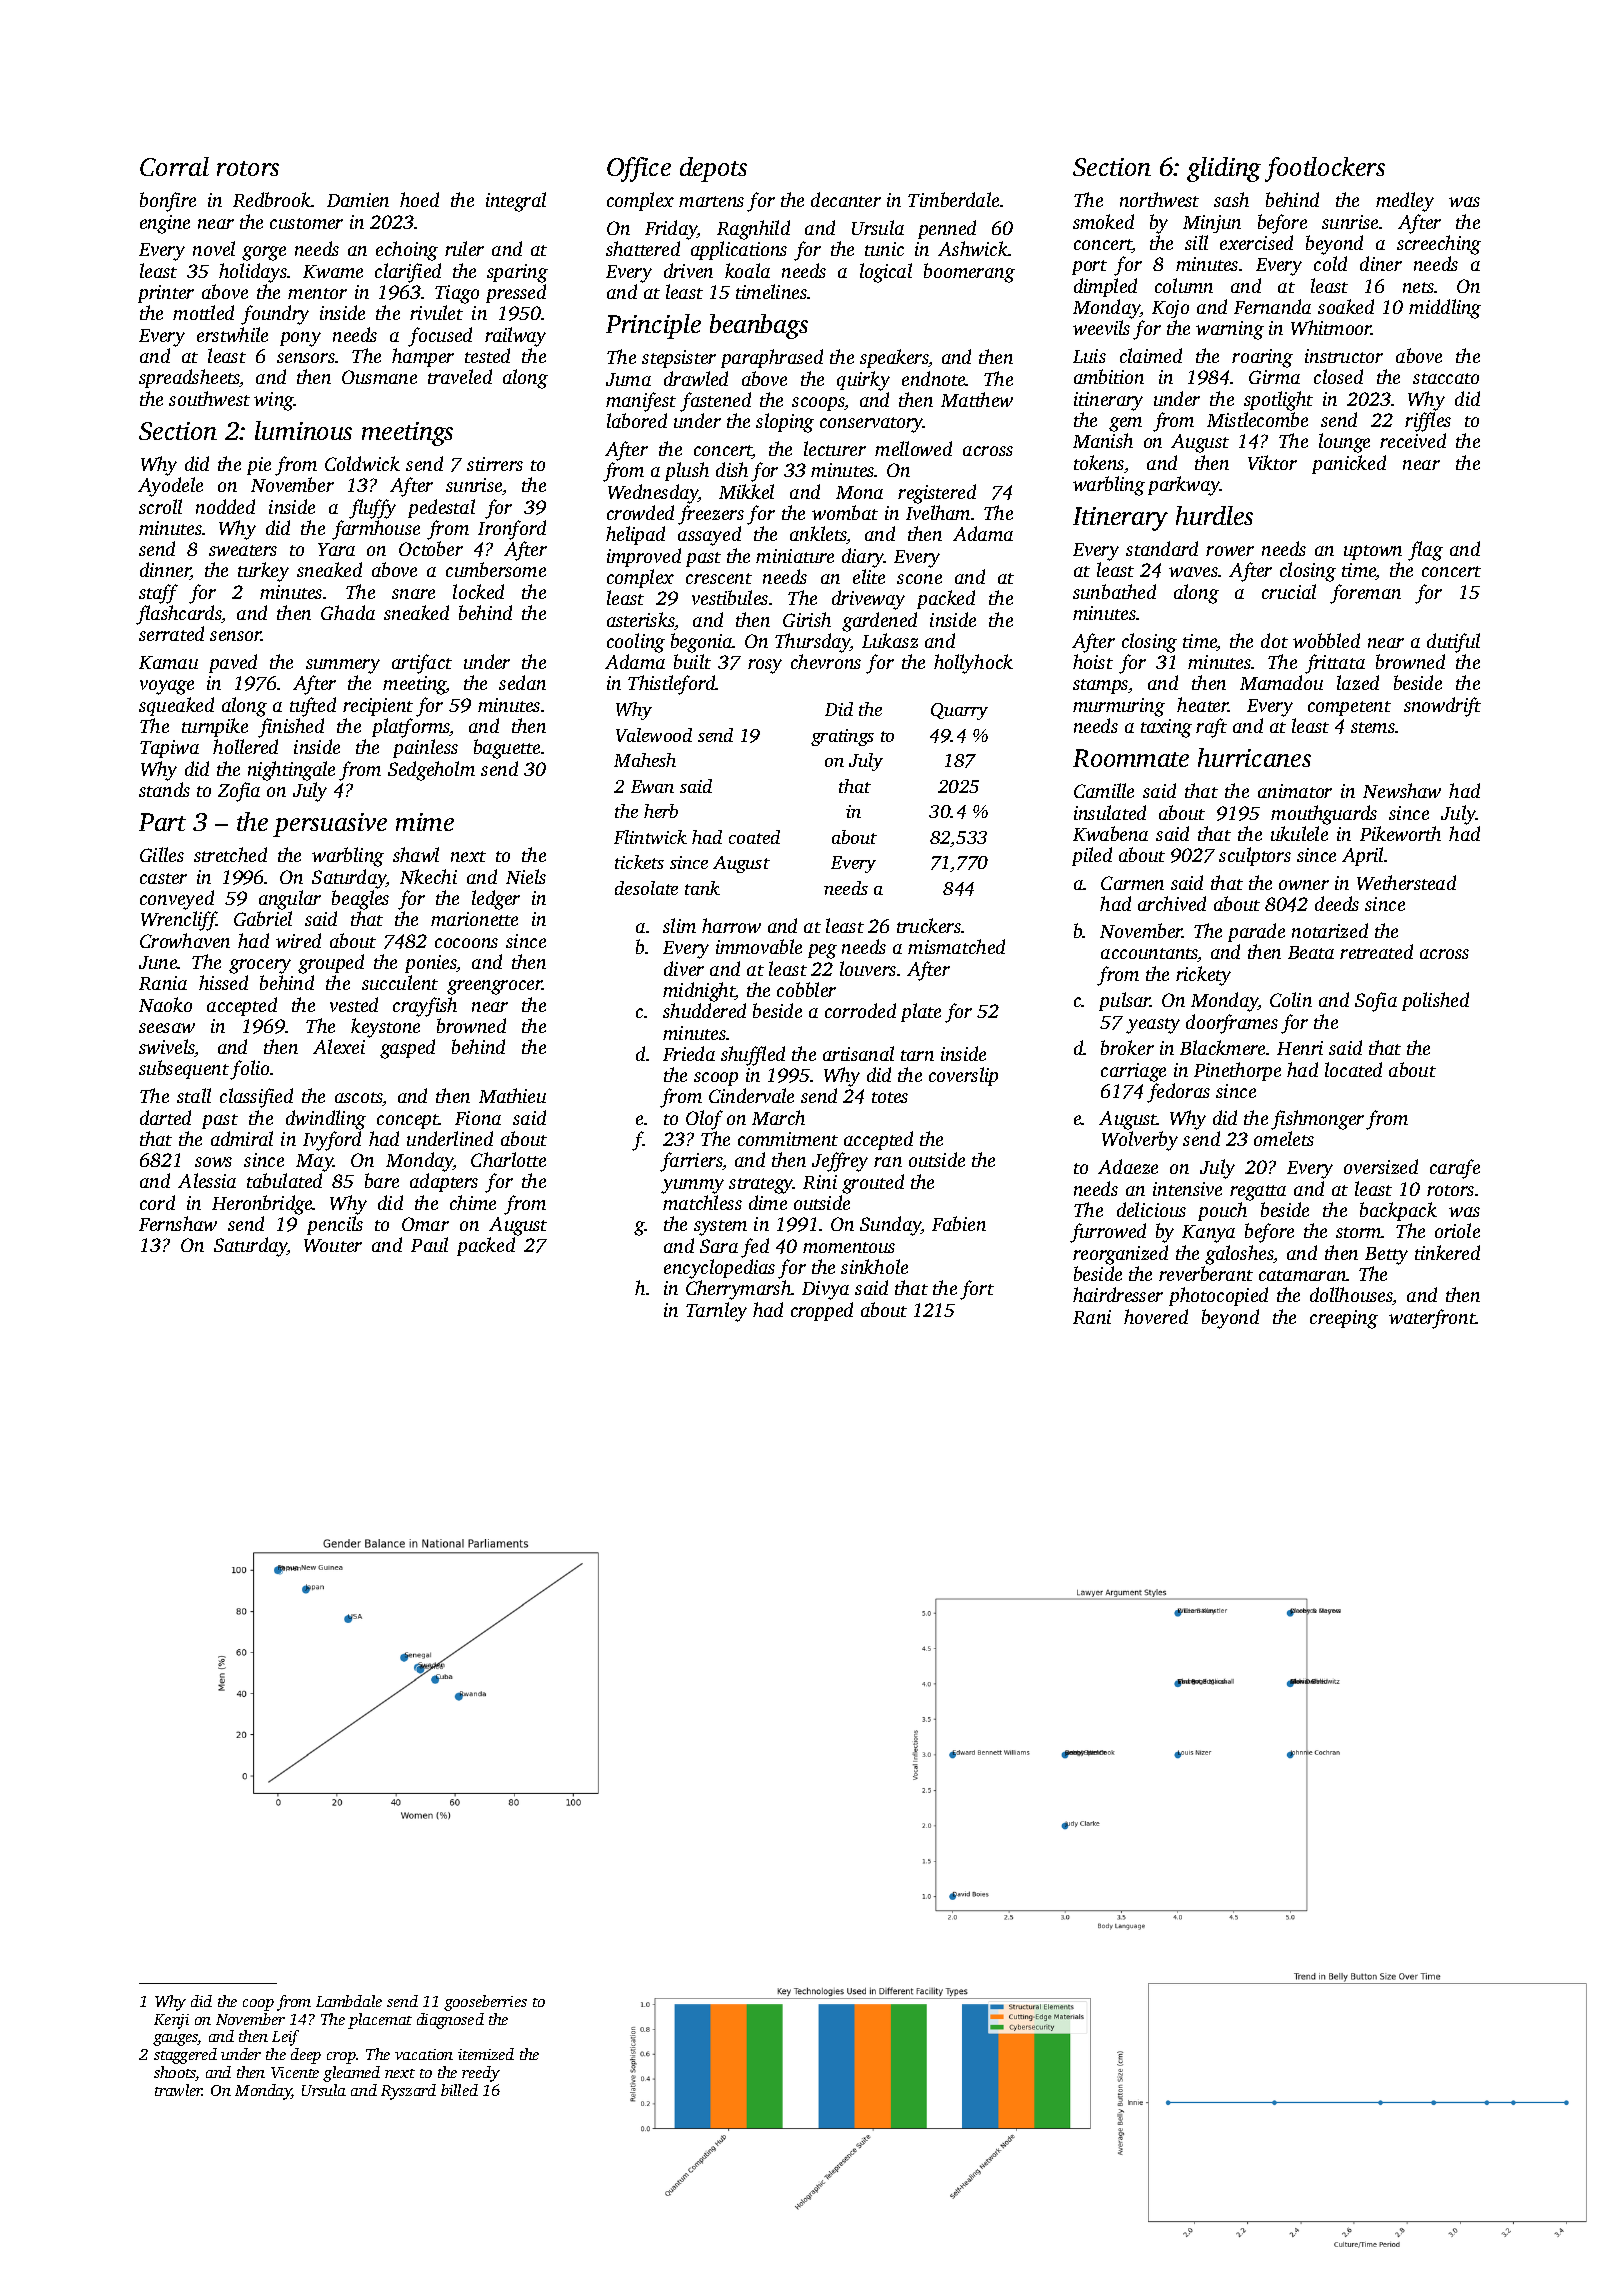  I want to click on parkway, so click(1184, 486).
